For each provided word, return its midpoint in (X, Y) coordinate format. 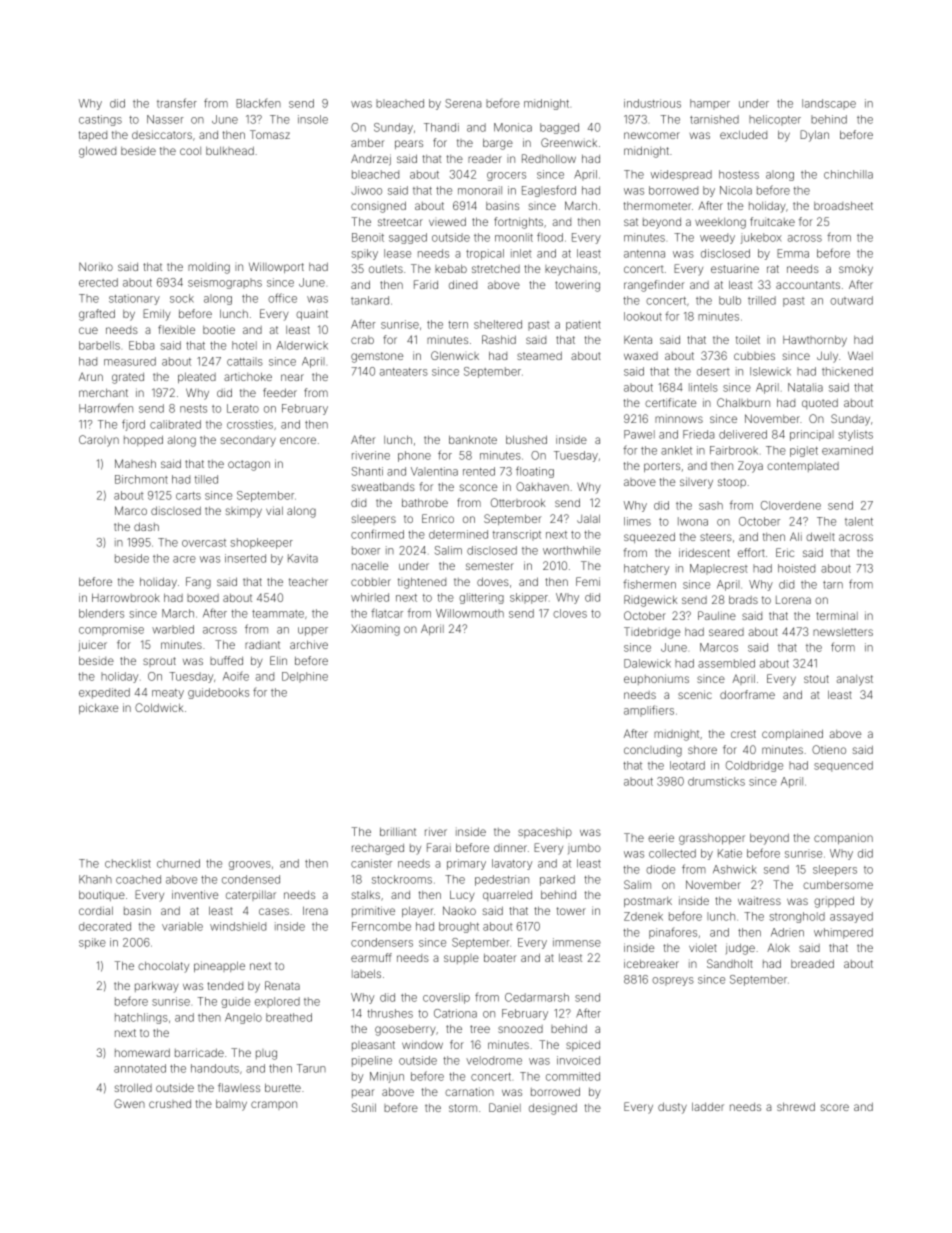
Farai (439, 847)
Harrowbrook (126, 597)
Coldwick (159, 707)
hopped (143, 440)
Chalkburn (743, 402)
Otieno (829, 749)
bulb (730, 300)
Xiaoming (375, 630)
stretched (496, 269)
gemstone (377, 357)
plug (266, 1054)
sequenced (843, 766)
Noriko (96, 266)
